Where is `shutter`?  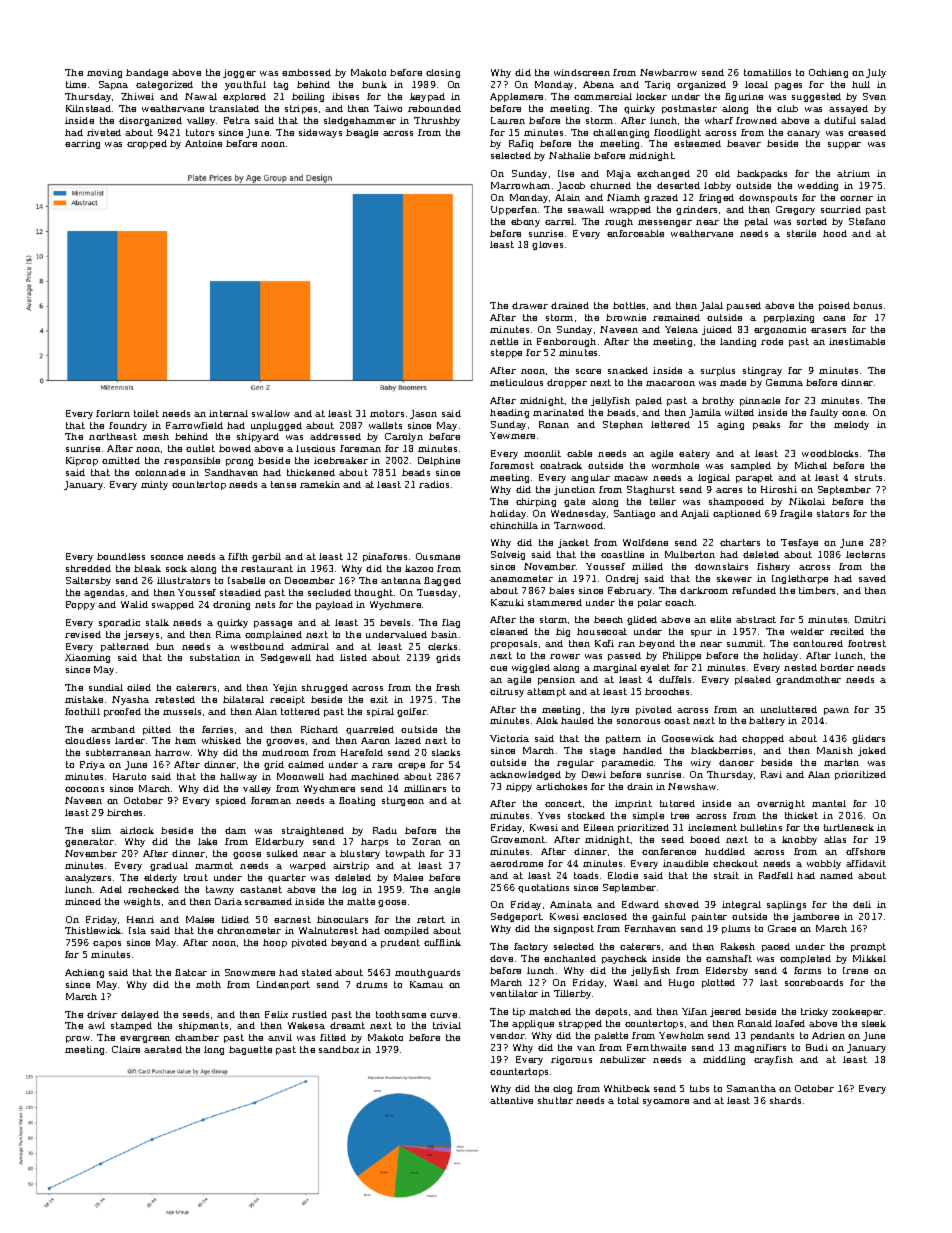
shutter is located at coordinates (555, 1100).
